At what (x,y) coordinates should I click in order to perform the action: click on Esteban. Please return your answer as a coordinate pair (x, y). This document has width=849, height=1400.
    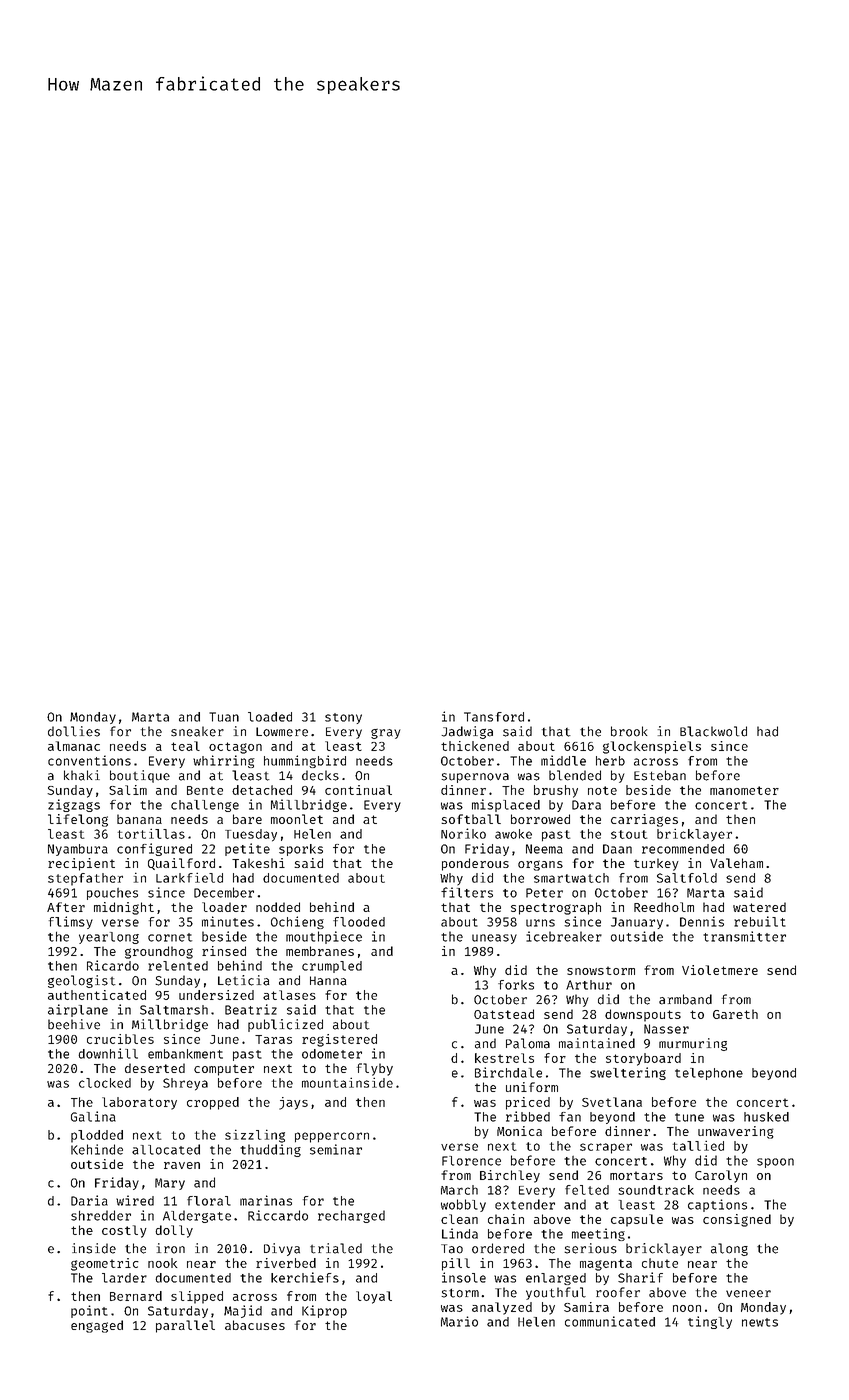
    Looking at the image, I should click on (660, 775).
